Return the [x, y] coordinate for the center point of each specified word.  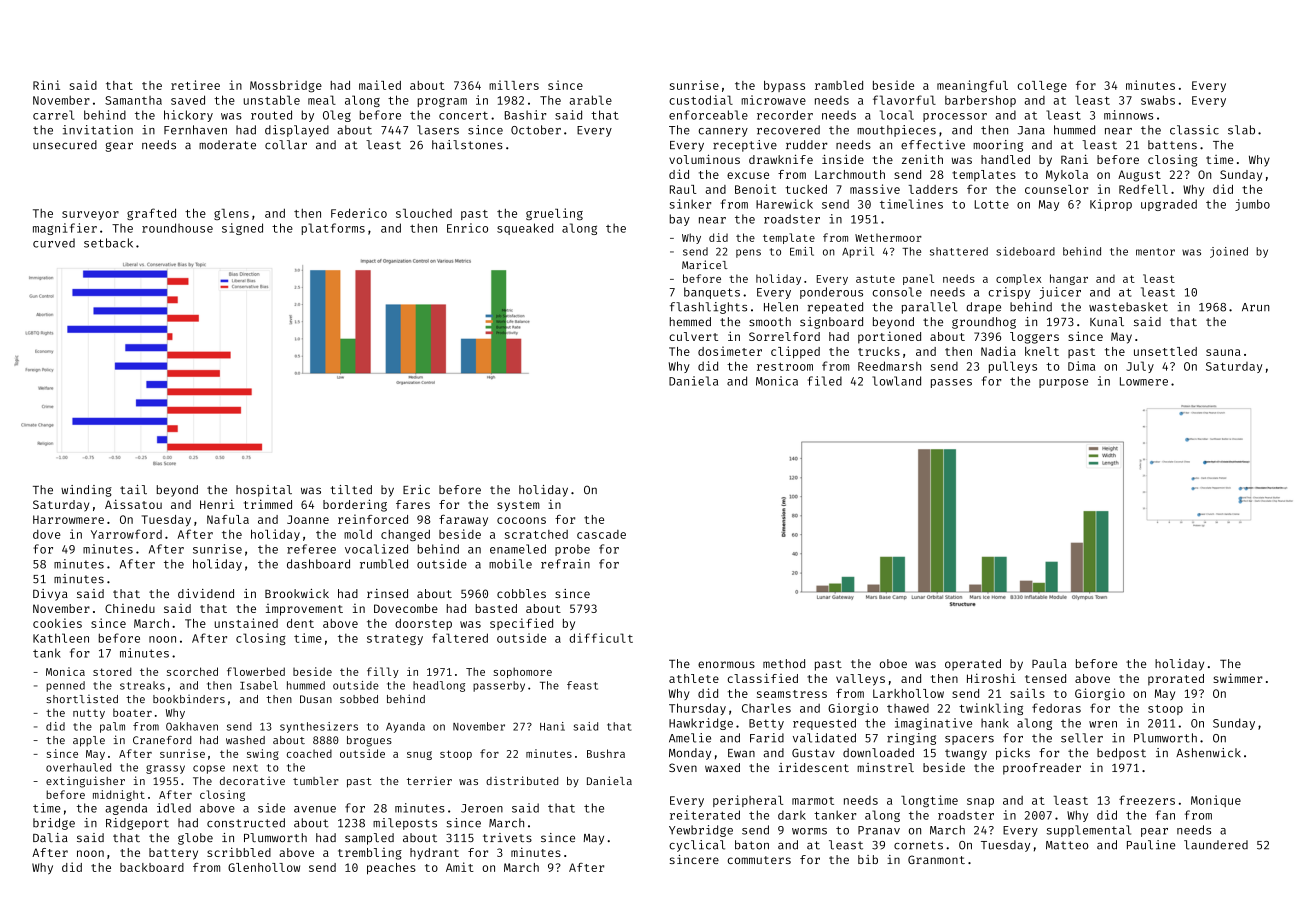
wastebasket [1128, 307]
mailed [380, 85]
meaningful [972, 86]
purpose [1063, 383]
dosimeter [730, 351]
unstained [246, 623]
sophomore [522, 672]
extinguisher [85, 782]
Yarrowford [126, 534]
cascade [601, 534]
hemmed [690, 321]
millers [514, 85]
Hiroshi [991, 678]
